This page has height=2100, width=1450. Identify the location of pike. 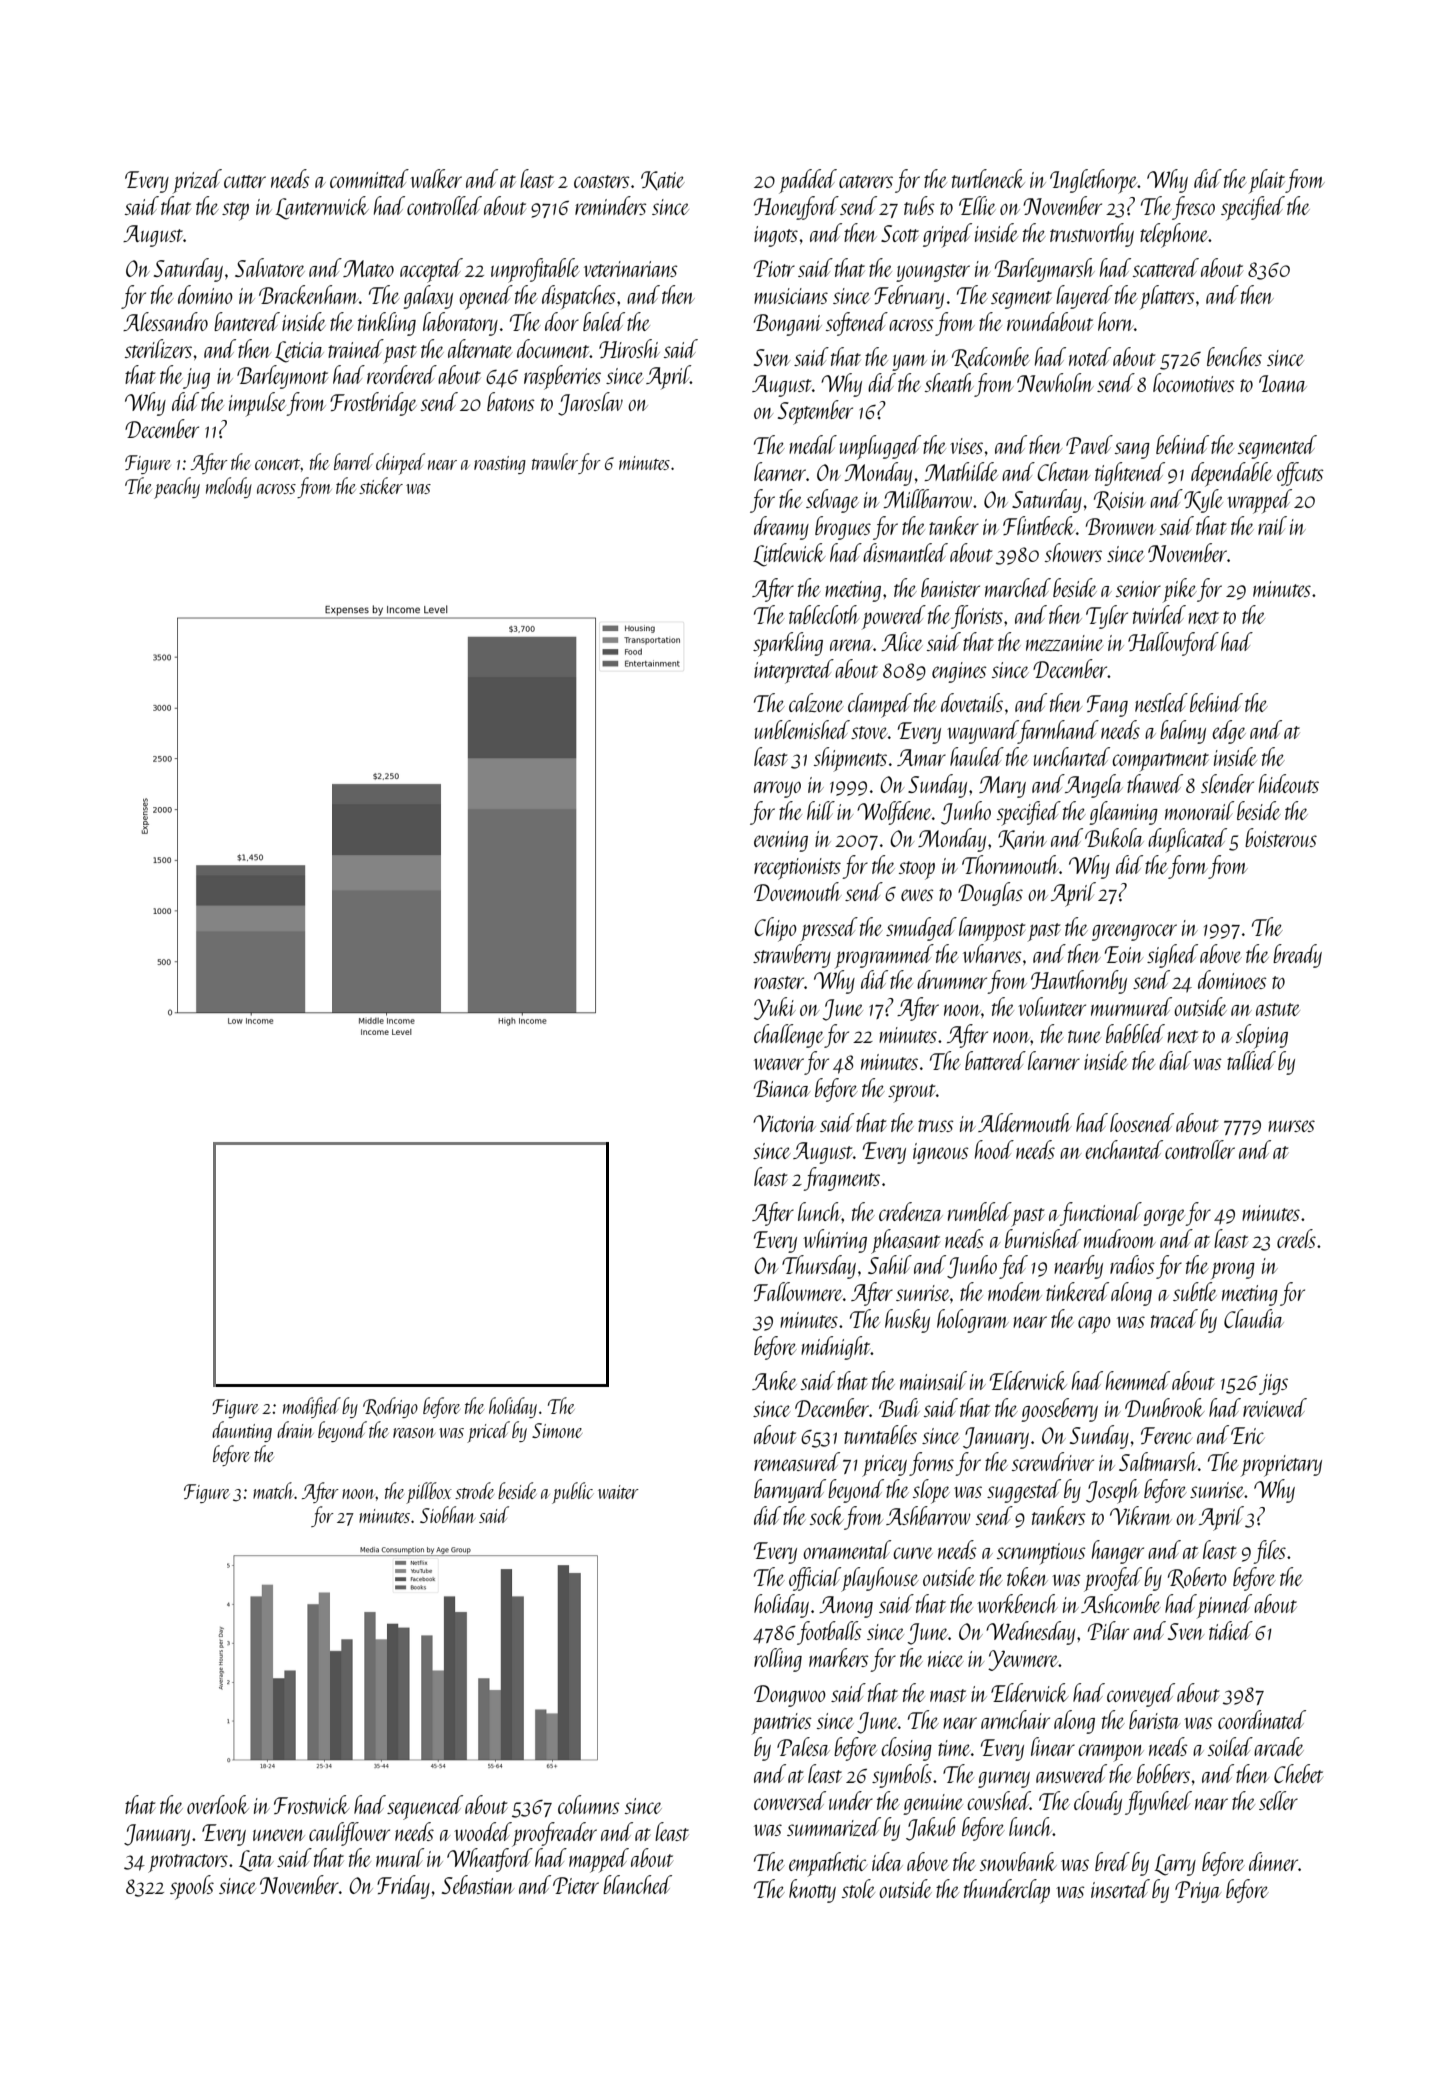
(1180, 590).
